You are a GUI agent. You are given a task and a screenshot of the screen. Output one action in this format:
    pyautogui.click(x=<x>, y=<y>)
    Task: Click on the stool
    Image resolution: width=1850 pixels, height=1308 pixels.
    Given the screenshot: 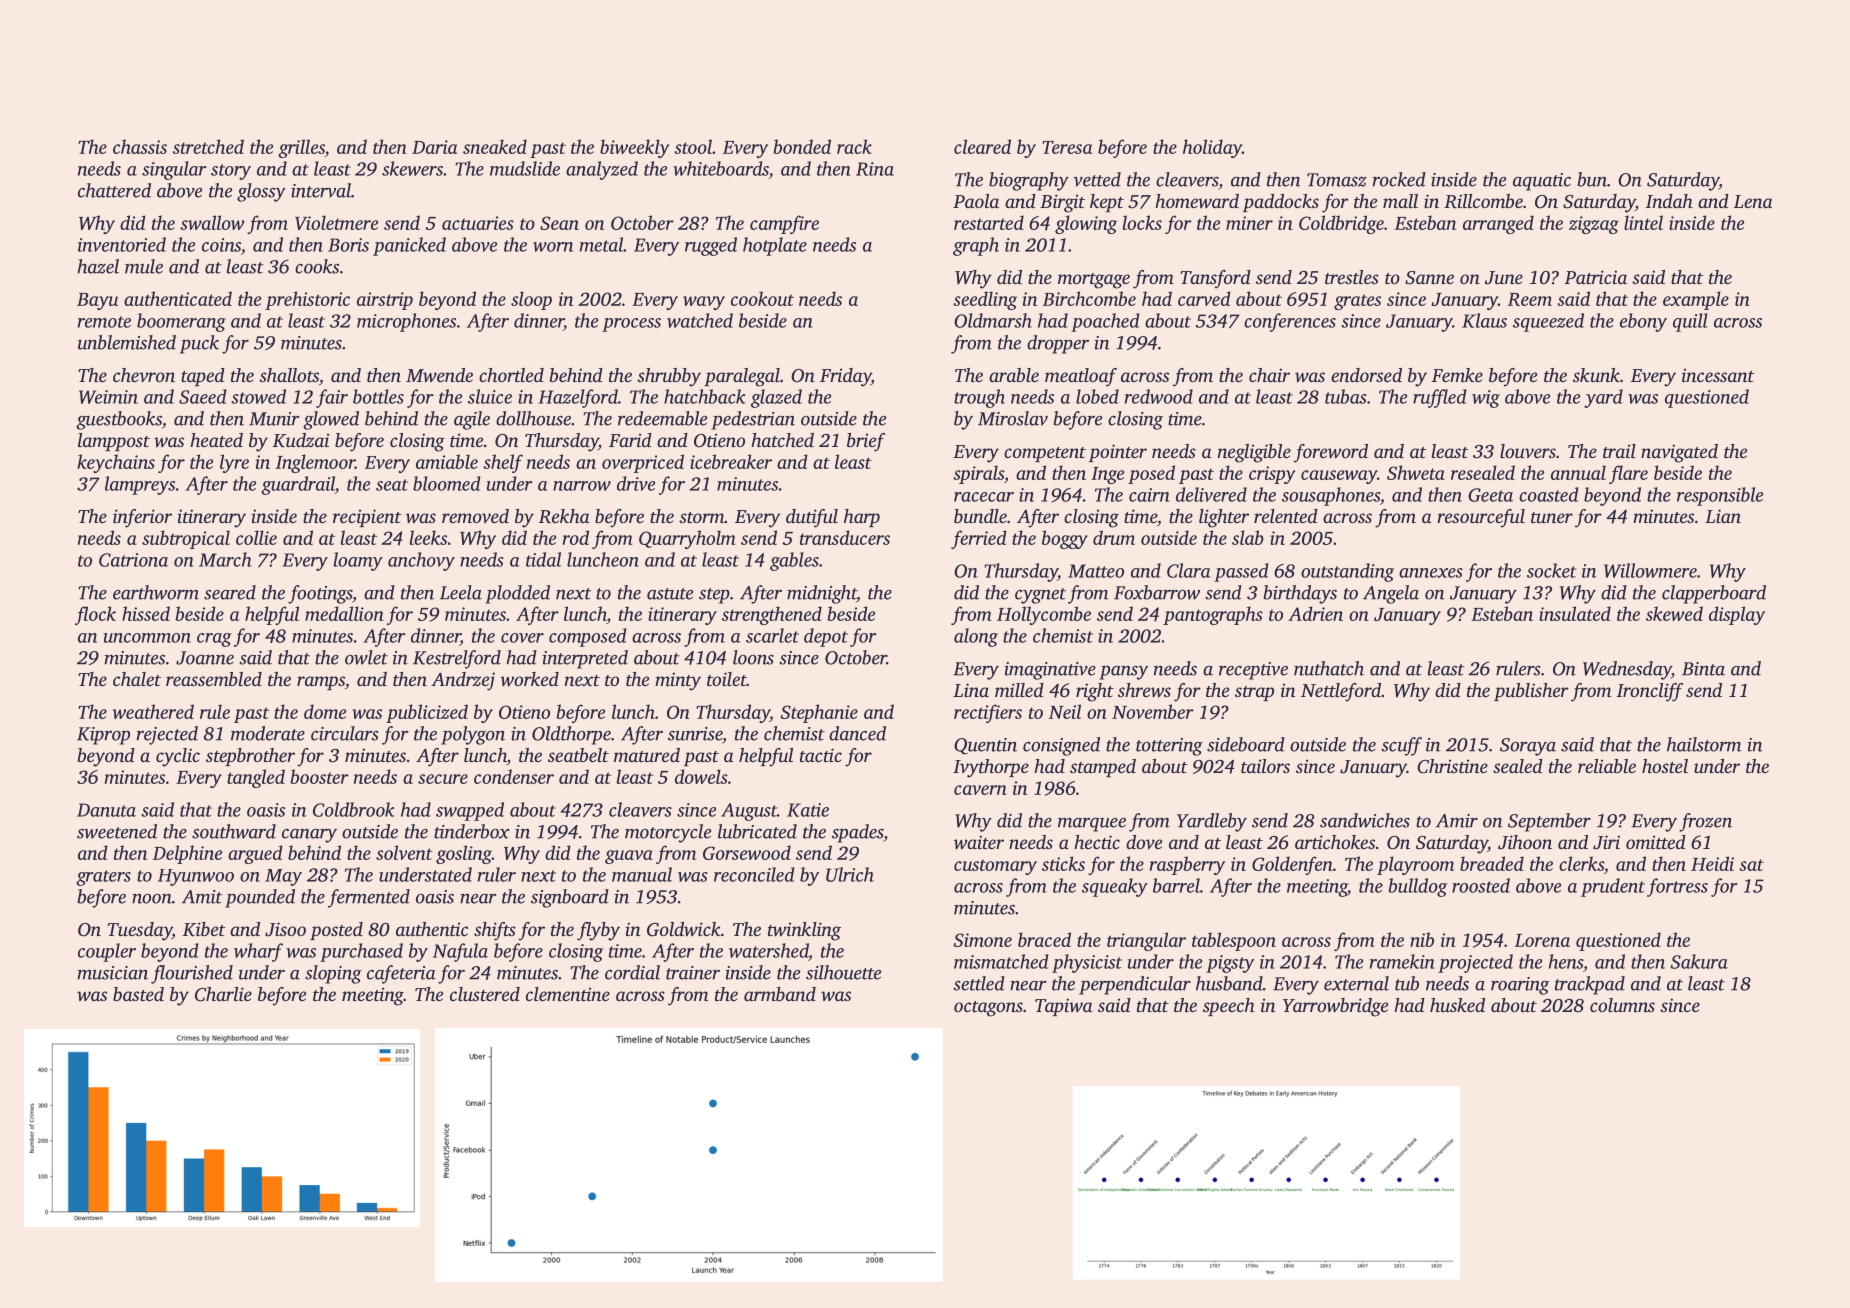 What is the action you would take?
    pyautogui.click(x=693, y=146)
